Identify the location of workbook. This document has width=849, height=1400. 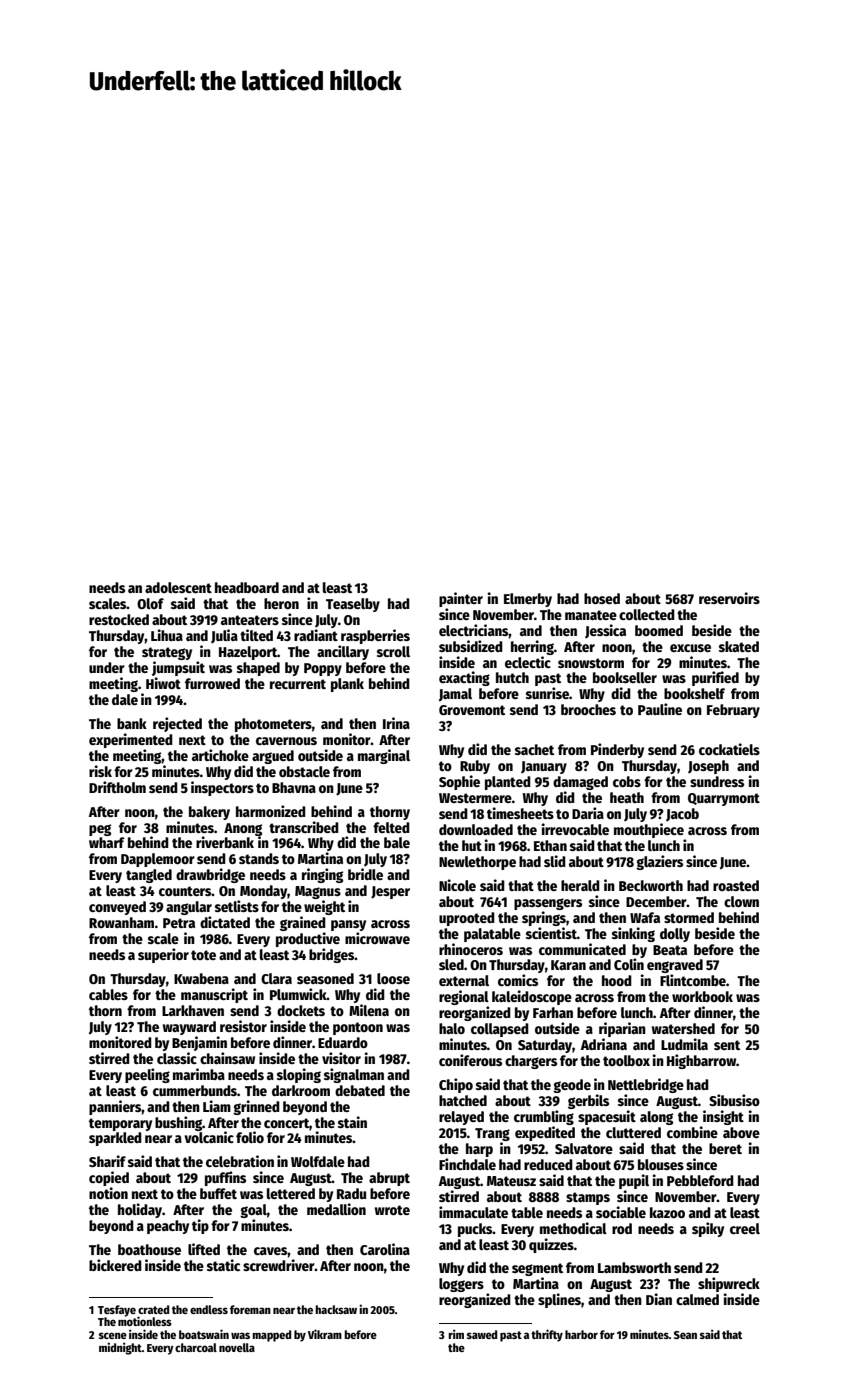
(702, 996).
